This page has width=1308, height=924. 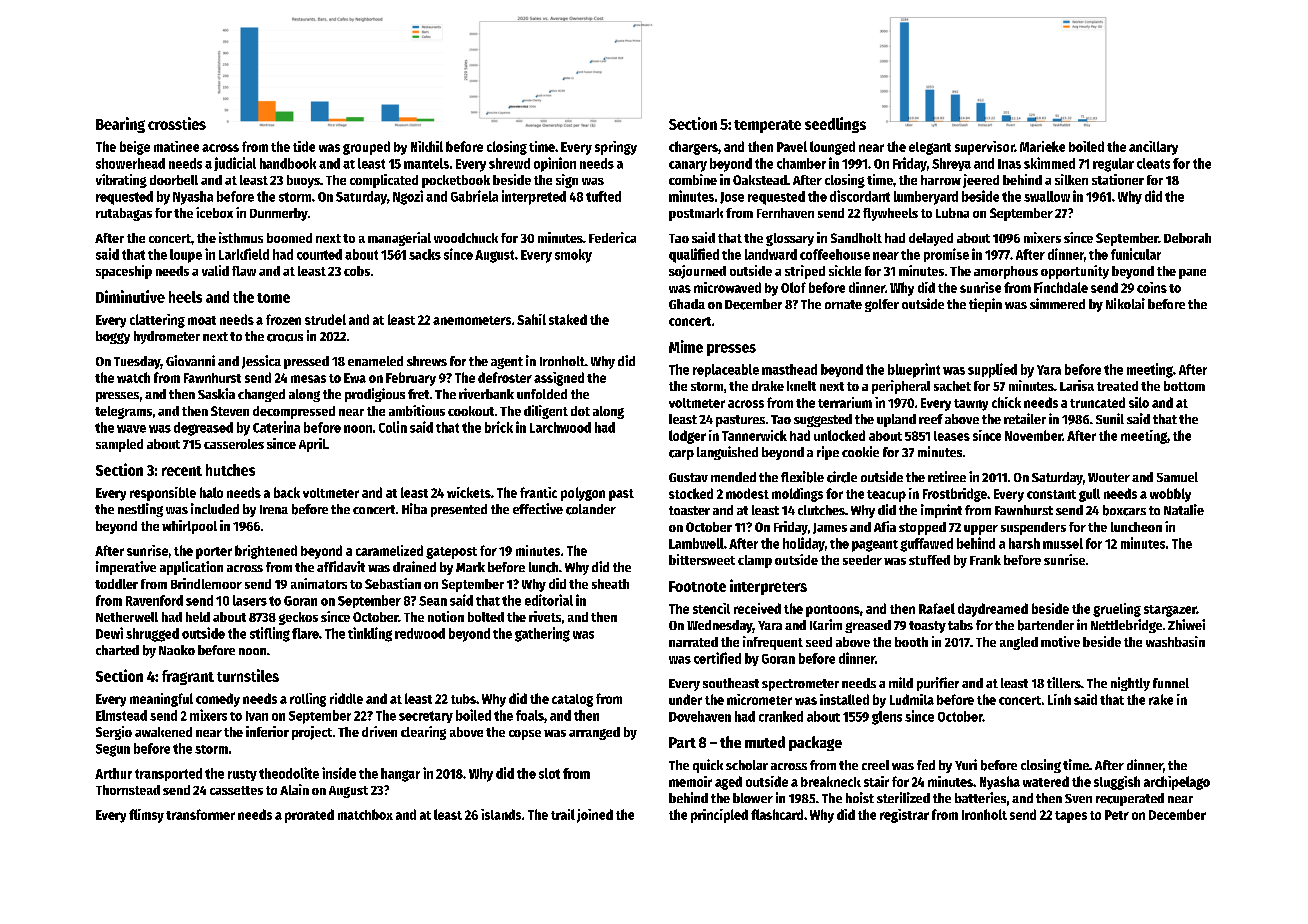 I want to click on pane, so click(x=1192, y=274).
